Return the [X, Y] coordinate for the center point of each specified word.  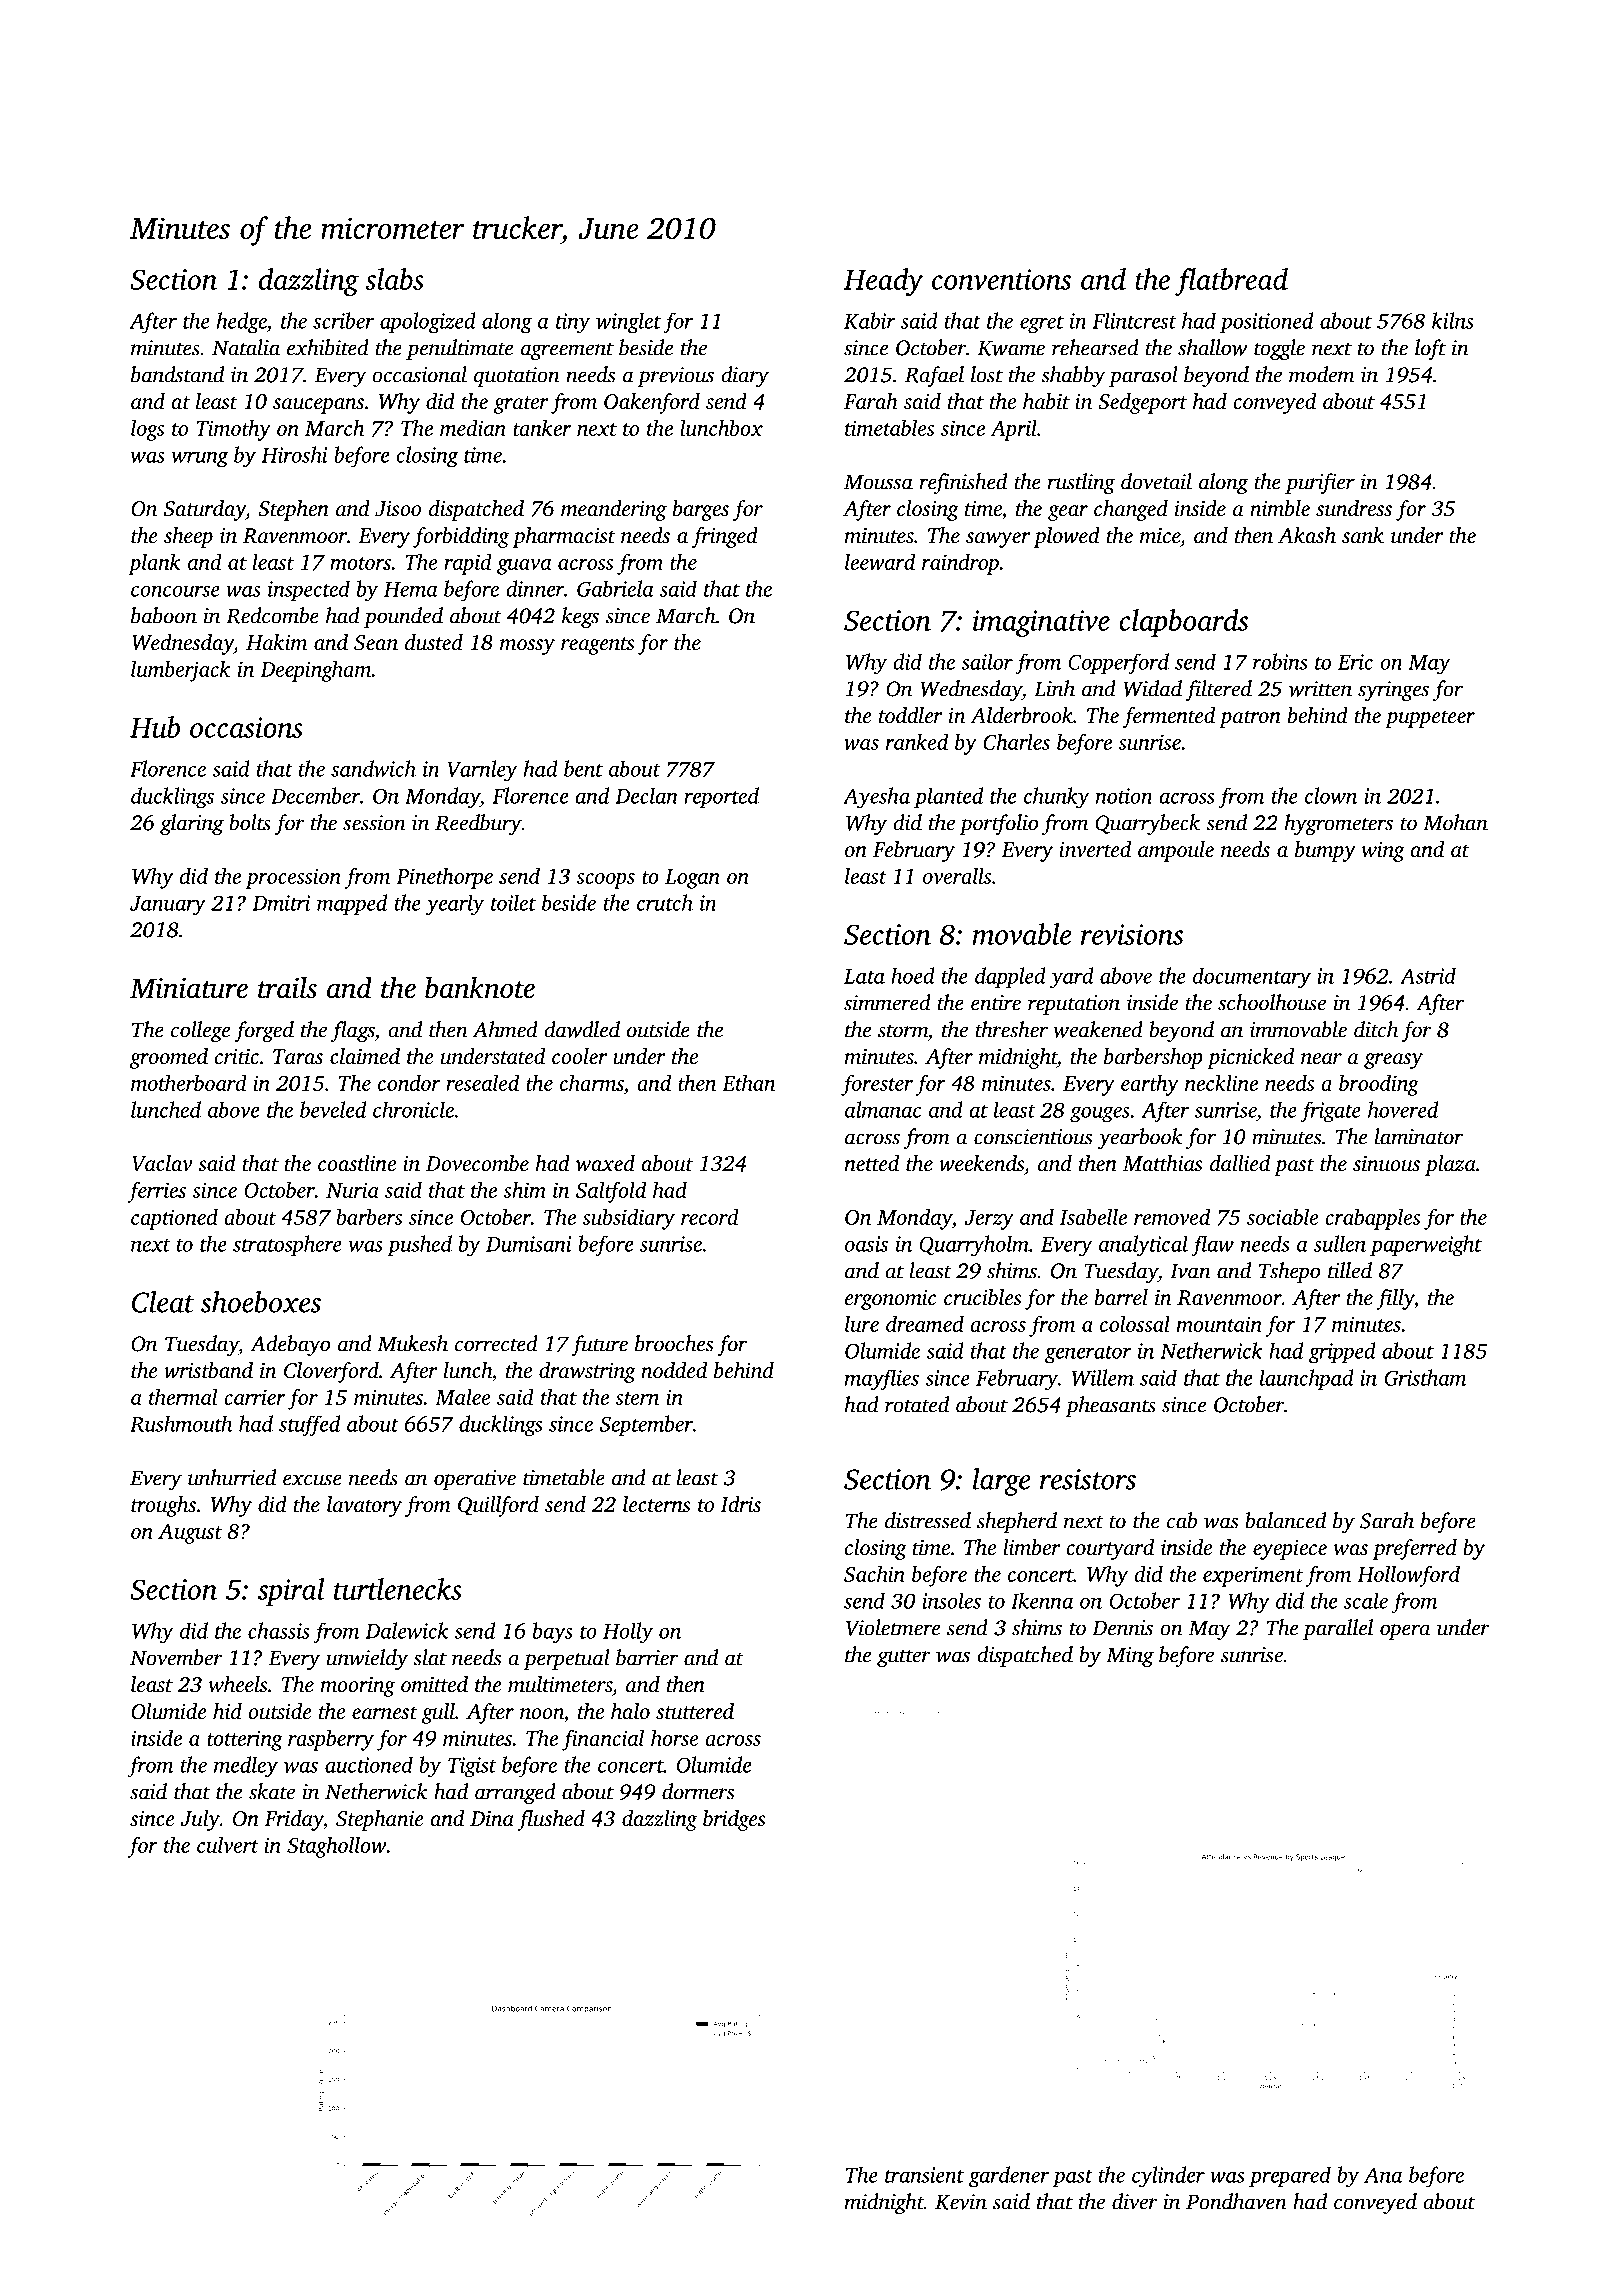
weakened [1098, 1029]
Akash [1307, 535]
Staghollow [337, 1847]
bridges [734, 1820]
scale [1366, 1600]
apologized [428, 323]
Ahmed [505, 1029]
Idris [740, 1504]
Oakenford [652, 403]
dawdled [582, 1029]
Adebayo [290, 1345]
